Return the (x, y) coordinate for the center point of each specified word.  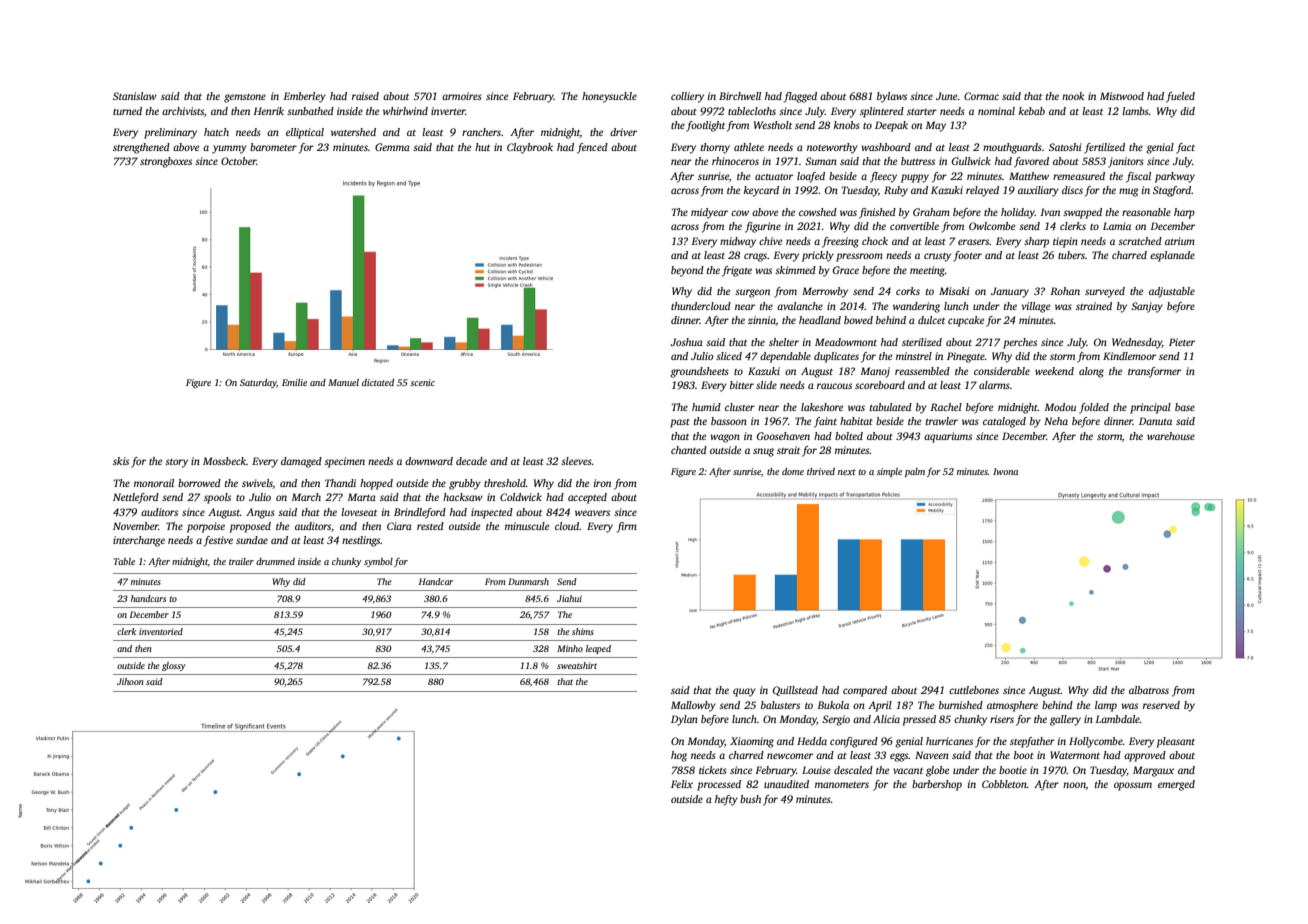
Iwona (1005, 471)
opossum (1133, 786)
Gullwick (971, 161)
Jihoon (130, 681)
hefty (726, 800)
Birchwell (740, 96)
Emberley (304, 97)
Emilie (294, 382)
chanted (689, 450)
